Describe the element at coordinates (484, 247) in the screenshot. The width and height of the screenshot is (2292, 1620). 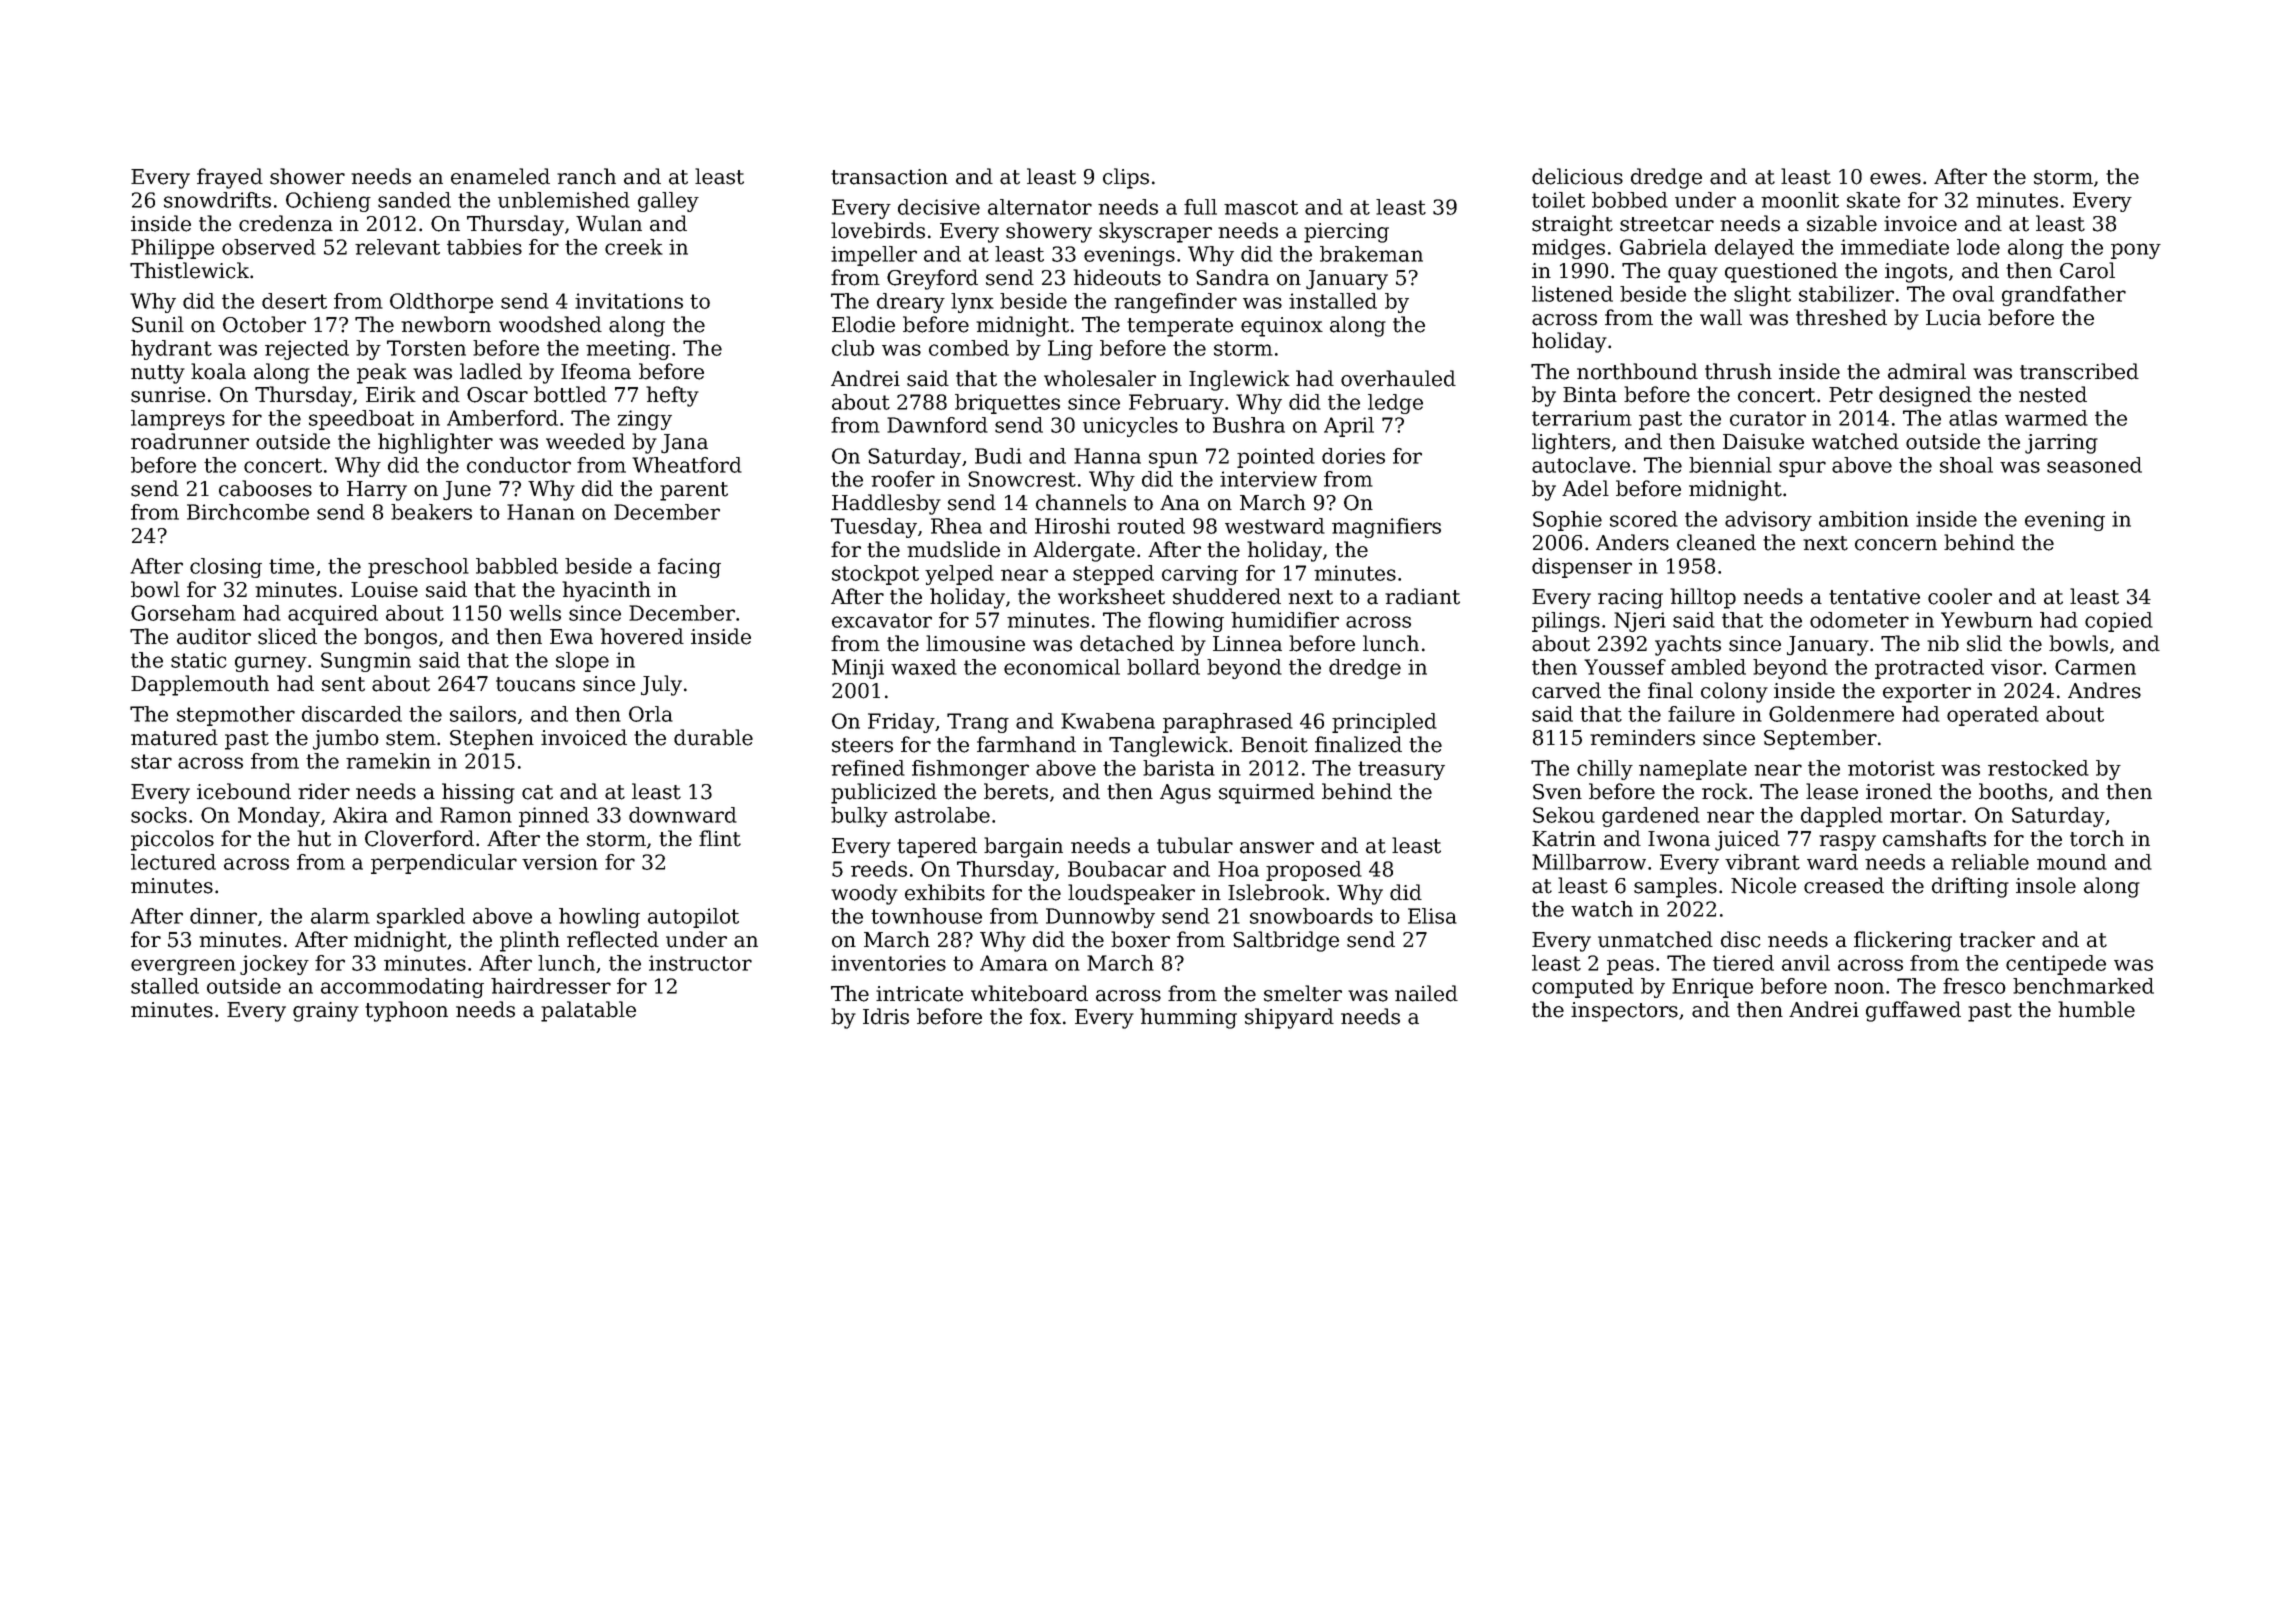
I see `tabbies` at that location.
